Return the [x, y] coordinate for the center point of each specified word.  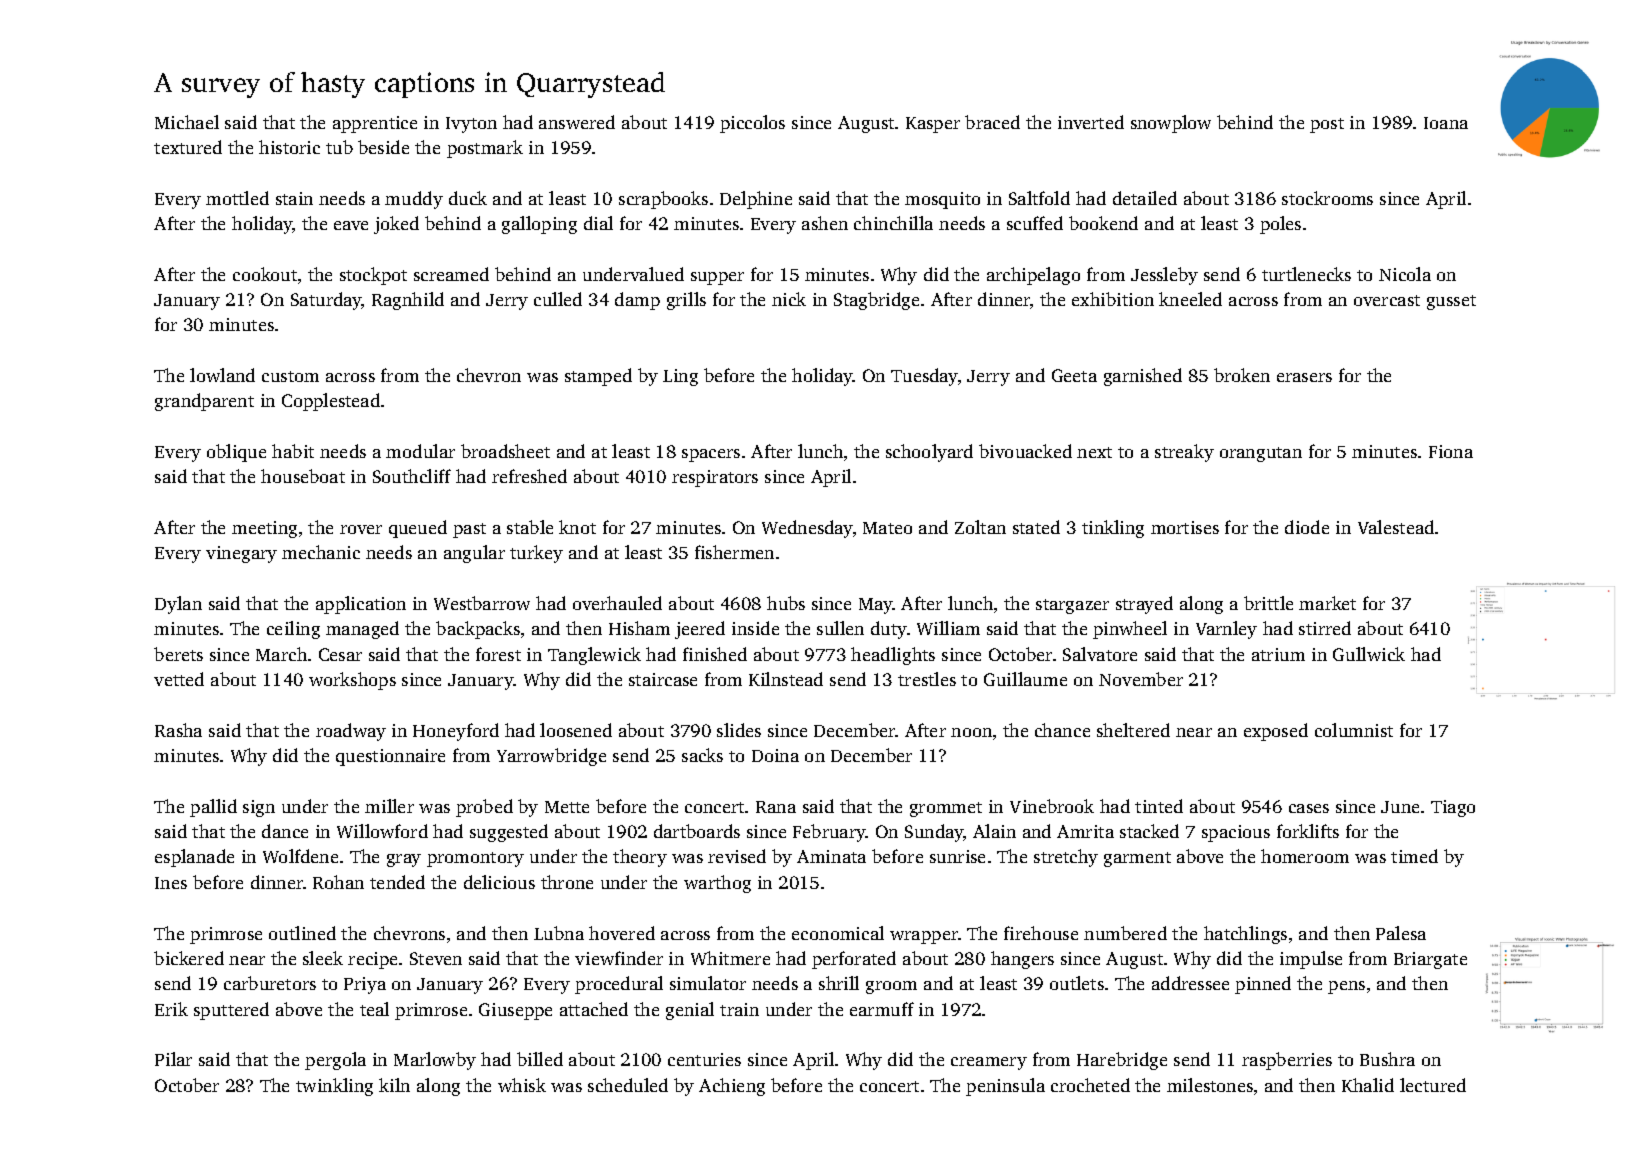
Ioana [1446, 123]
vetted [179, 679]
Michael [187, 122]
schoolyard [929, 453]
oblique [236, 453]
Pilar [173, 1059]
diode [1307, 527]
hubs [786, 603]
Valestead [1396, 527]
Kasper [933, 125]
